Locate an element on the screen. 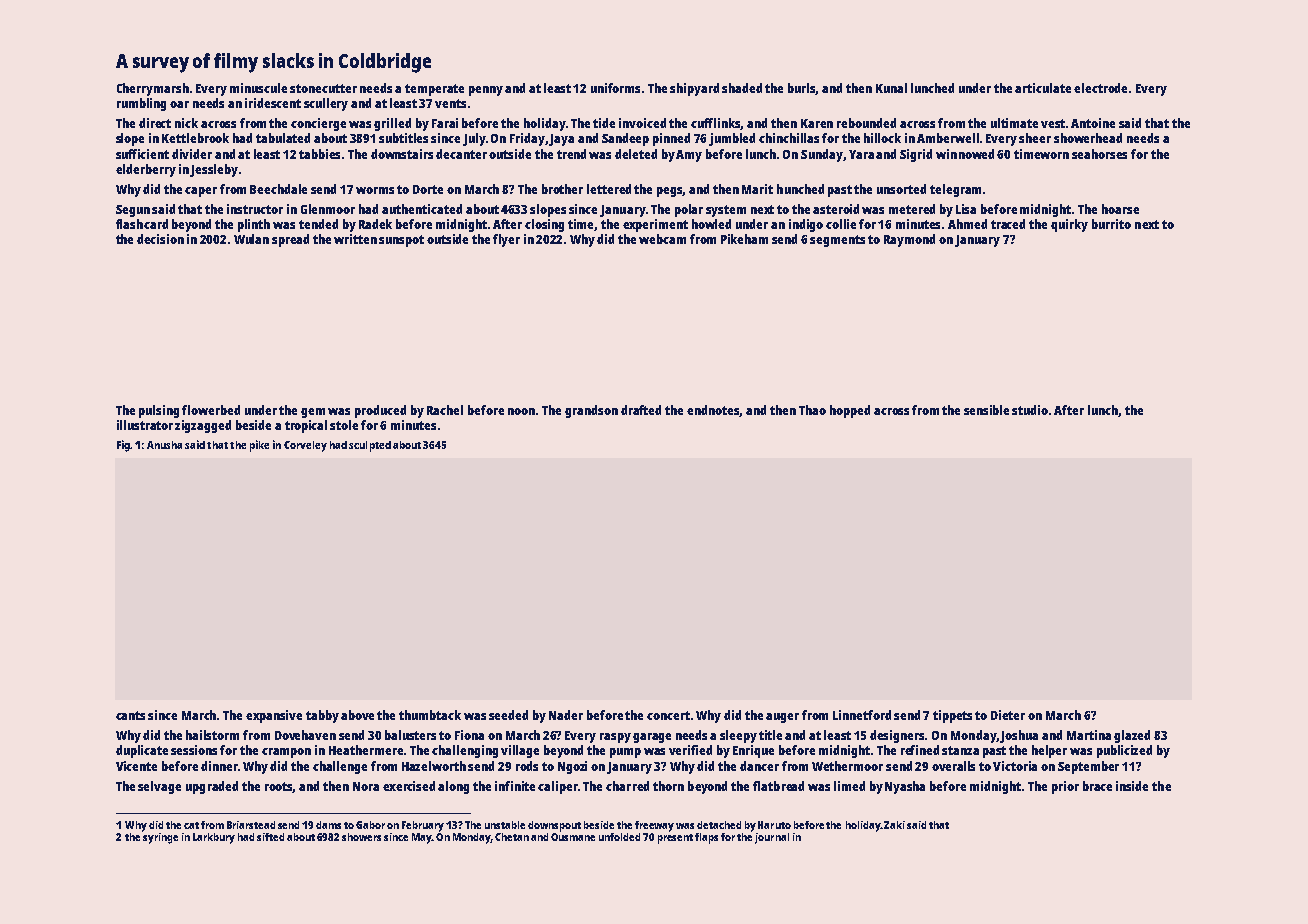 The height and width of the screenshot is (924, 1308). showers is located at coordinates (361, 837).
